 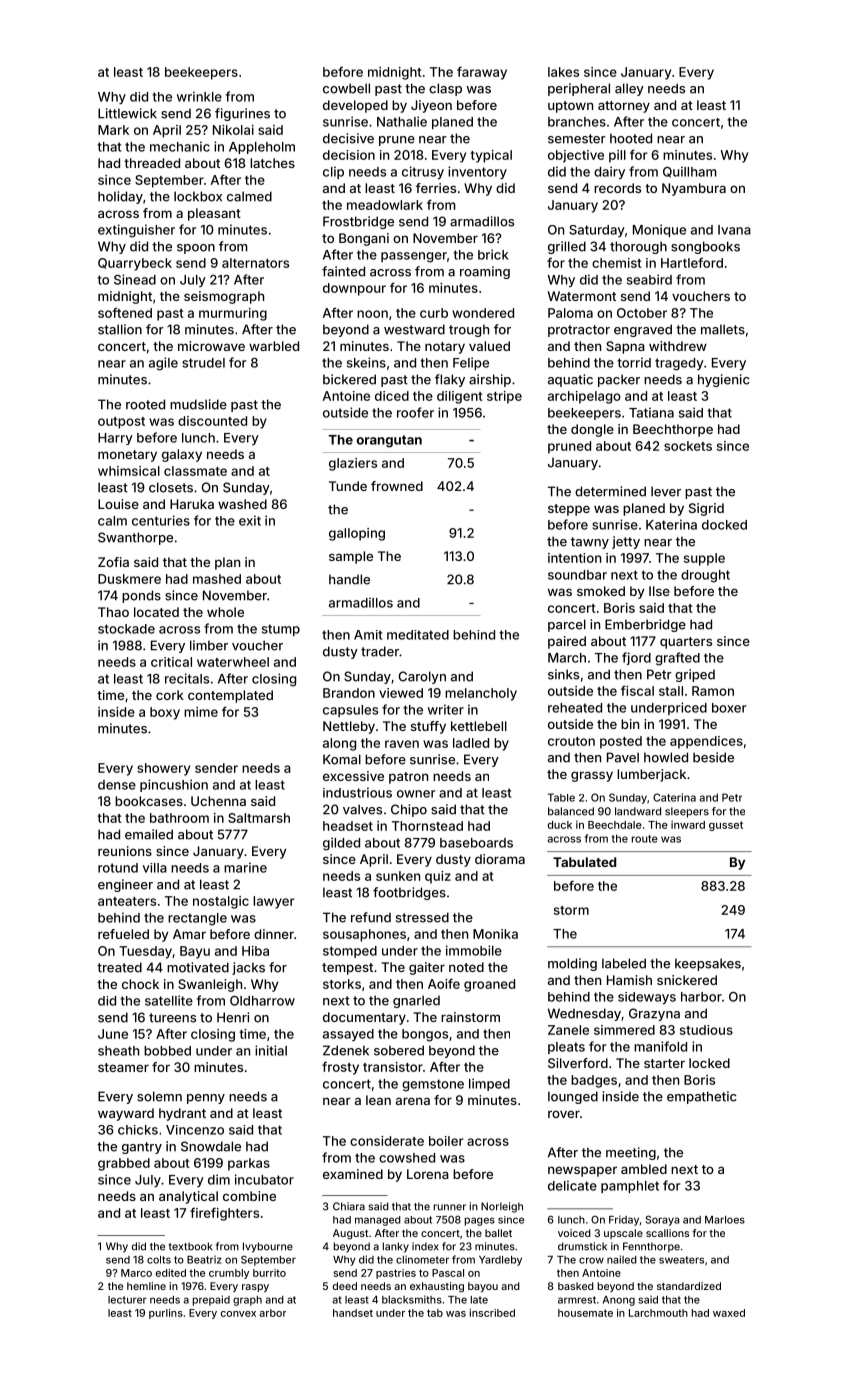 I want to click on spoon, so click(x=196, y=249).
